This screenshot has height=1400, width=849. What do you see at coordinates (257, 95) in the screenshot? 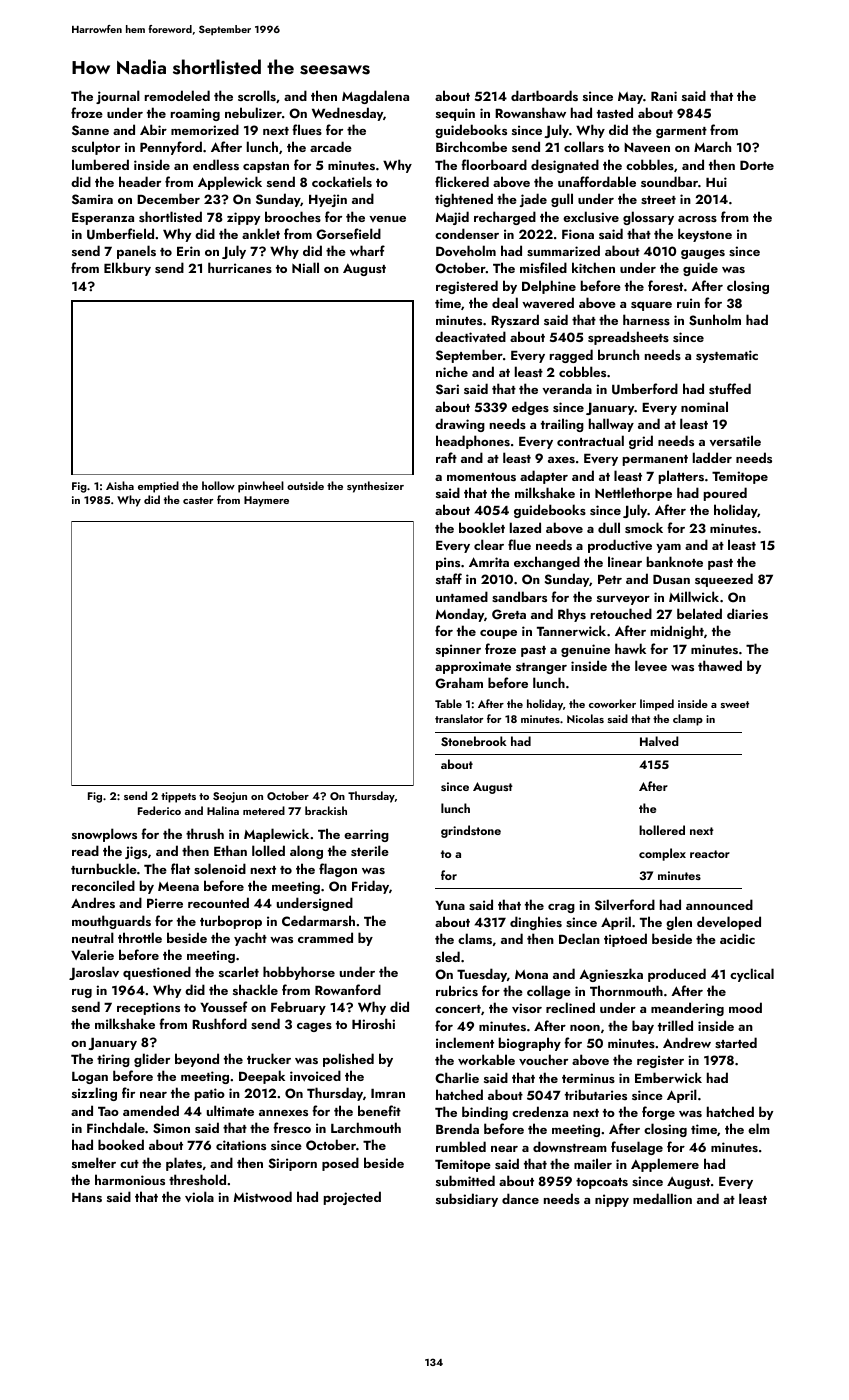
I see `scrolls` at bounding box center [257, 95].
